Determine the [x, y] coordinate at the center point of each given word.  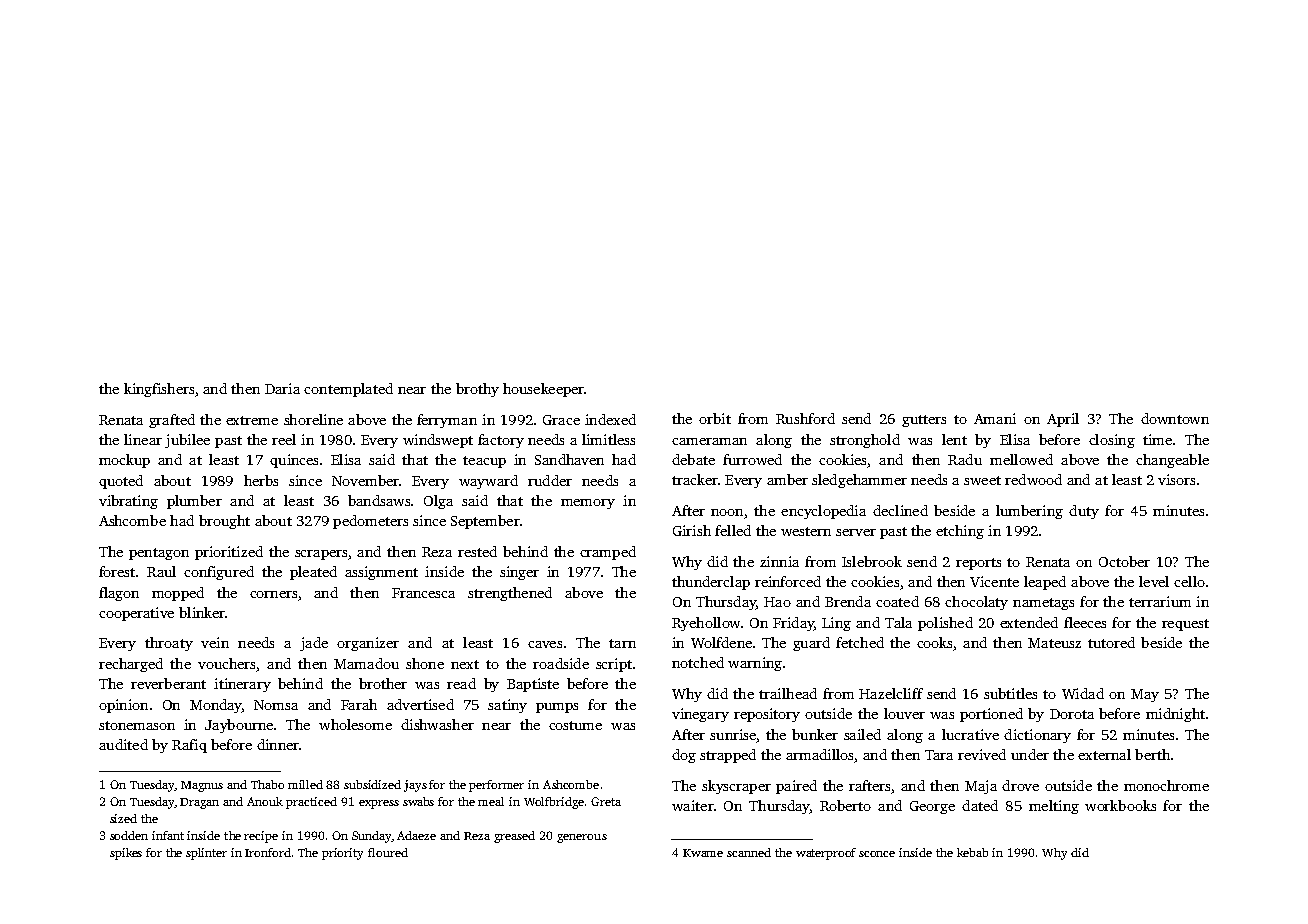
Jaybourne [239, 726]
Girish [692, 530]
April [1063, 420]
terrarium [1160, 601]
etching [960, 532]
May [1145, 695]
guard [811, 644]
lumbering [1029, 512]
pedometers [370, 522]
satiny [507, 706]
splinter [206, 854]
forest [117, 571]
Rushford [805, 418]
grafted [172, 421]
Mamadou [366, 663]
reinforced [788, 581]
